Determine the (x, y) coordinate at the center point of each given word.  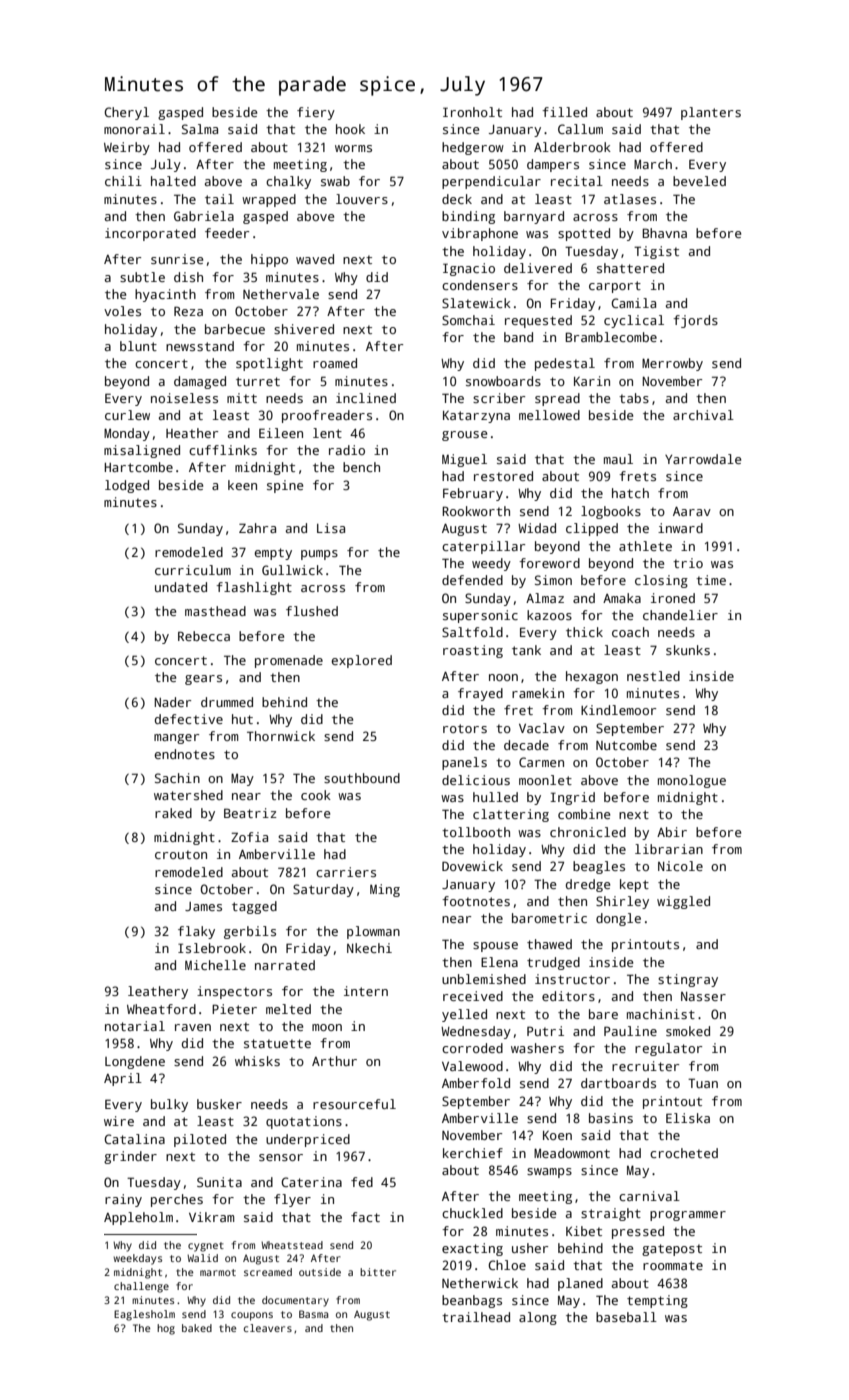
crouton (181, 854)
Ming (385, 890)
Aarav (692, 511)
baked (197, 1328)
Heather (192, 433)
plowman (373, 932)
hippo (269, 260)
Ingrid (572, 798)
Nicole (680, 866)
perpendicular (491, 182)
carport (615, 287)
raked (173, 813)
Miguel (464, 460)
